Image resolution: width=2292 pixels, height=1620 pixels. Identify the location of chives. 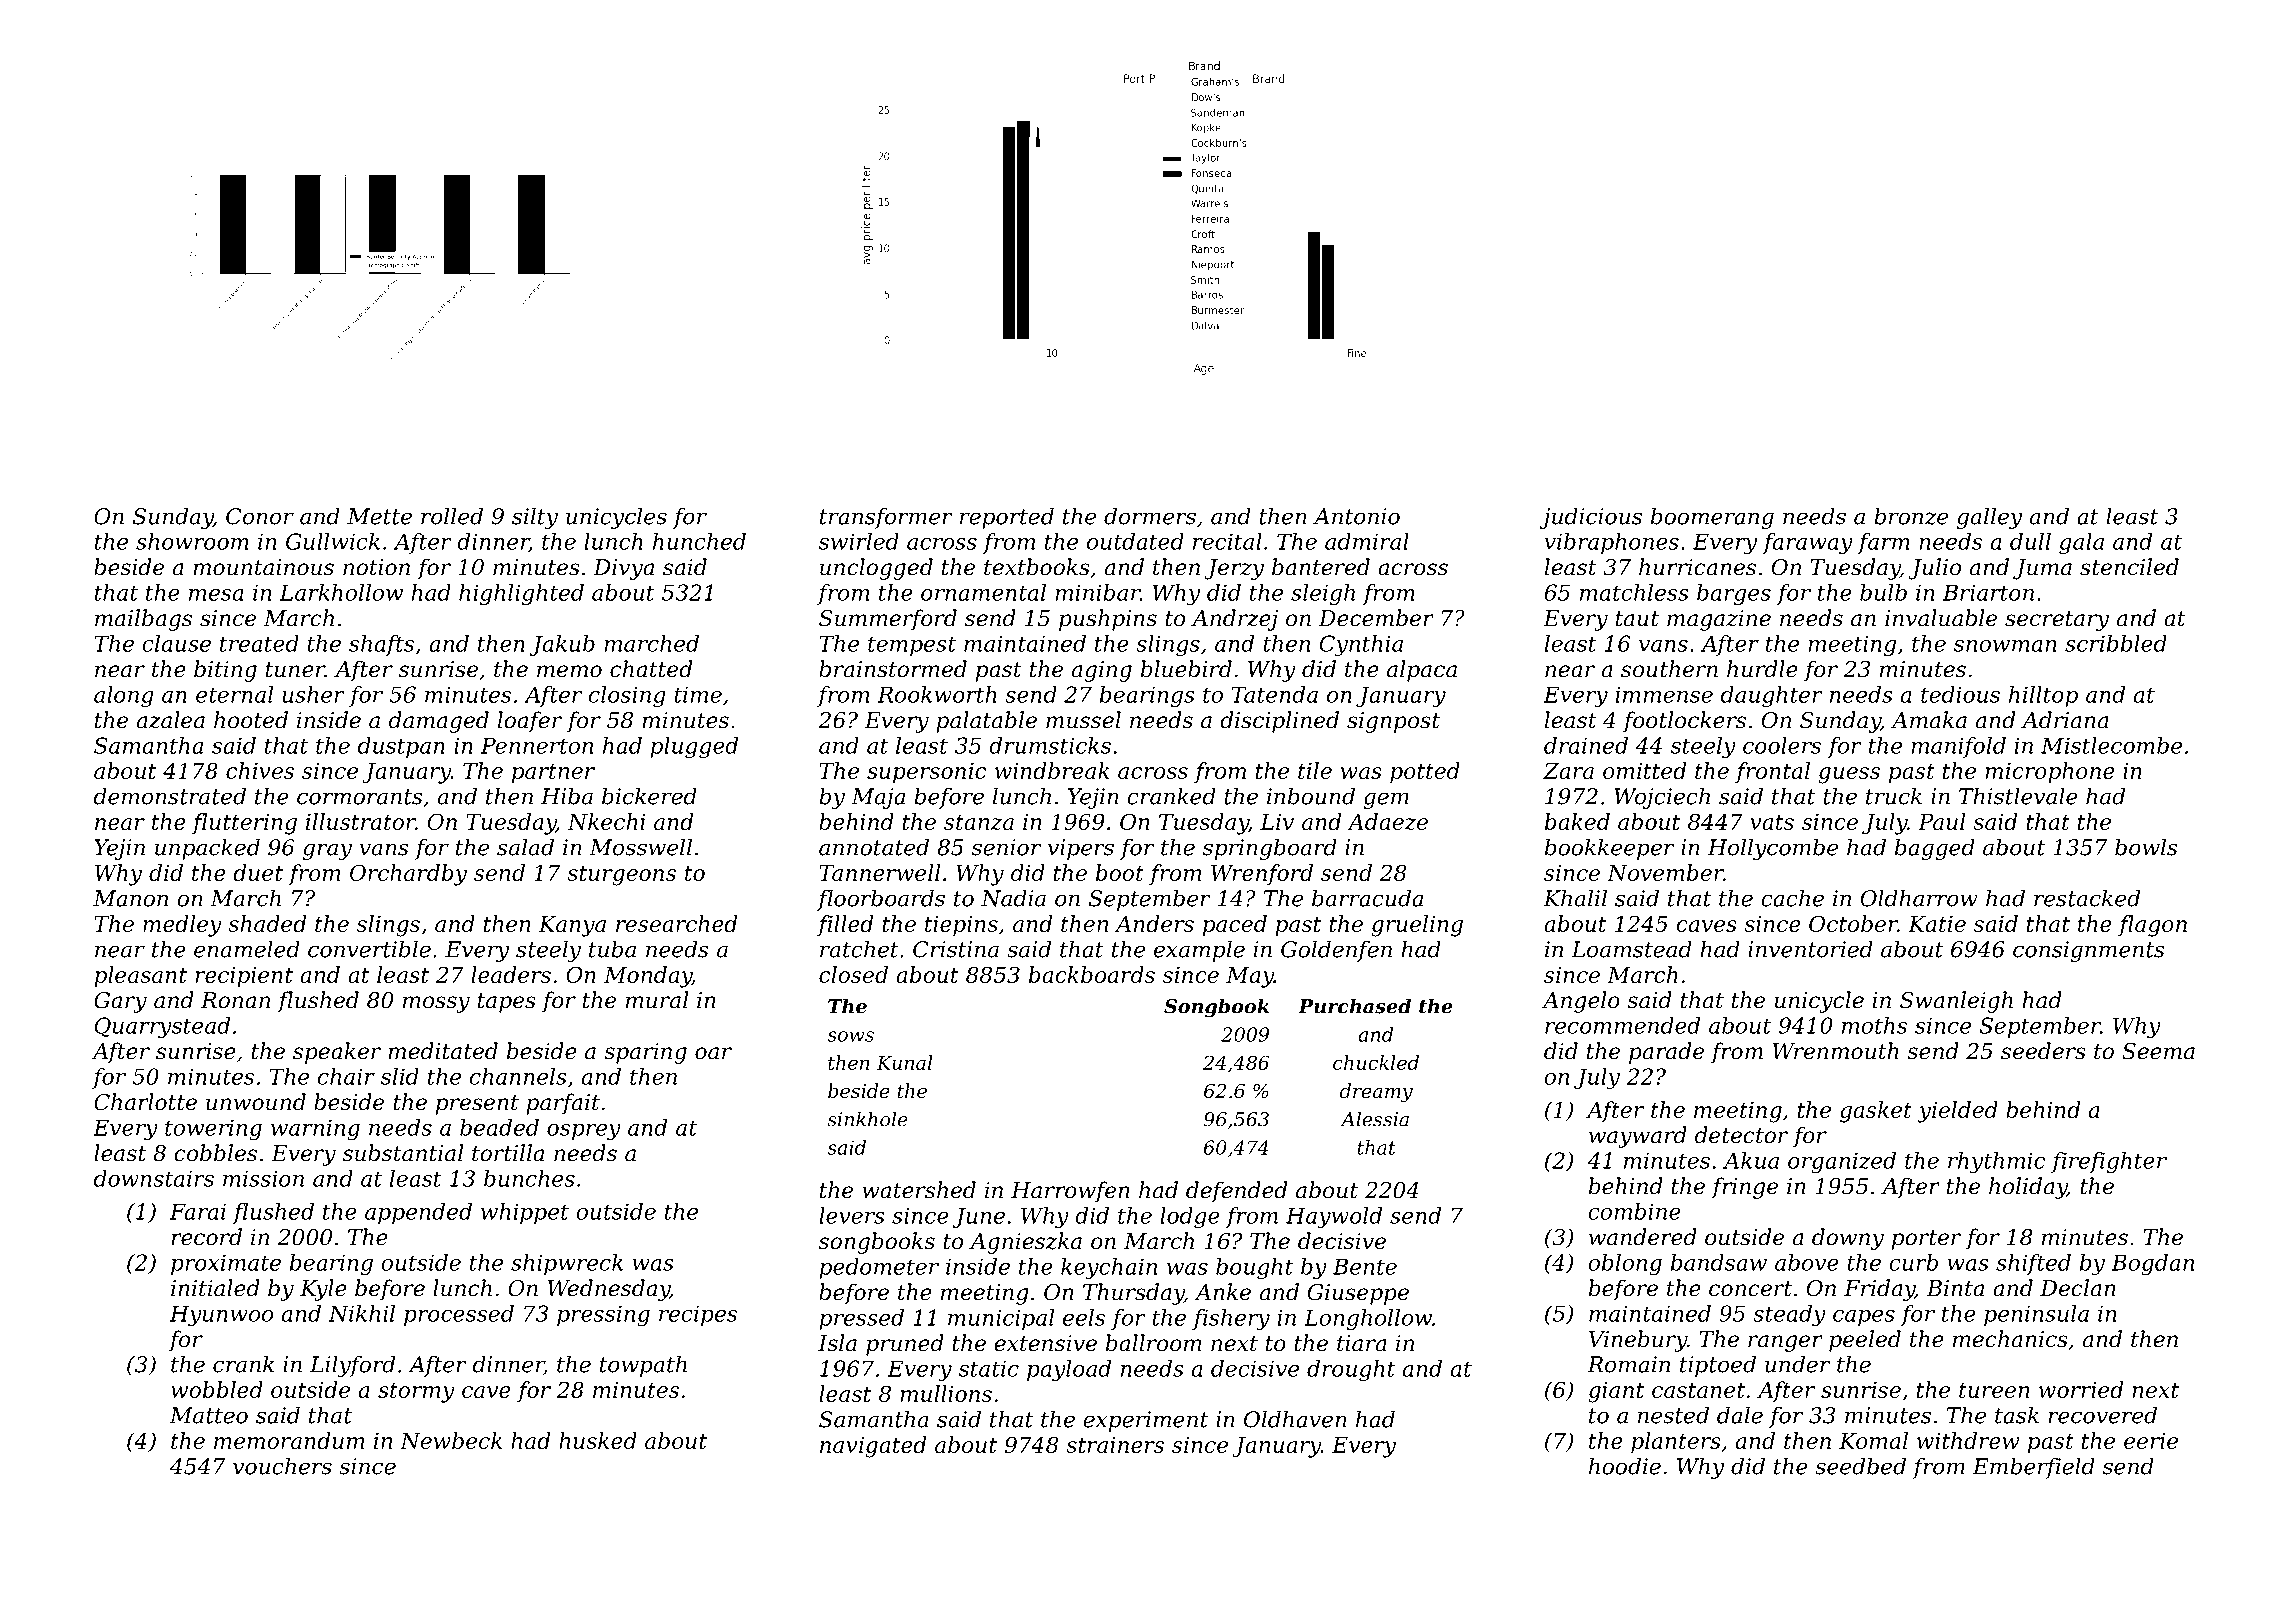
(260, 770).
